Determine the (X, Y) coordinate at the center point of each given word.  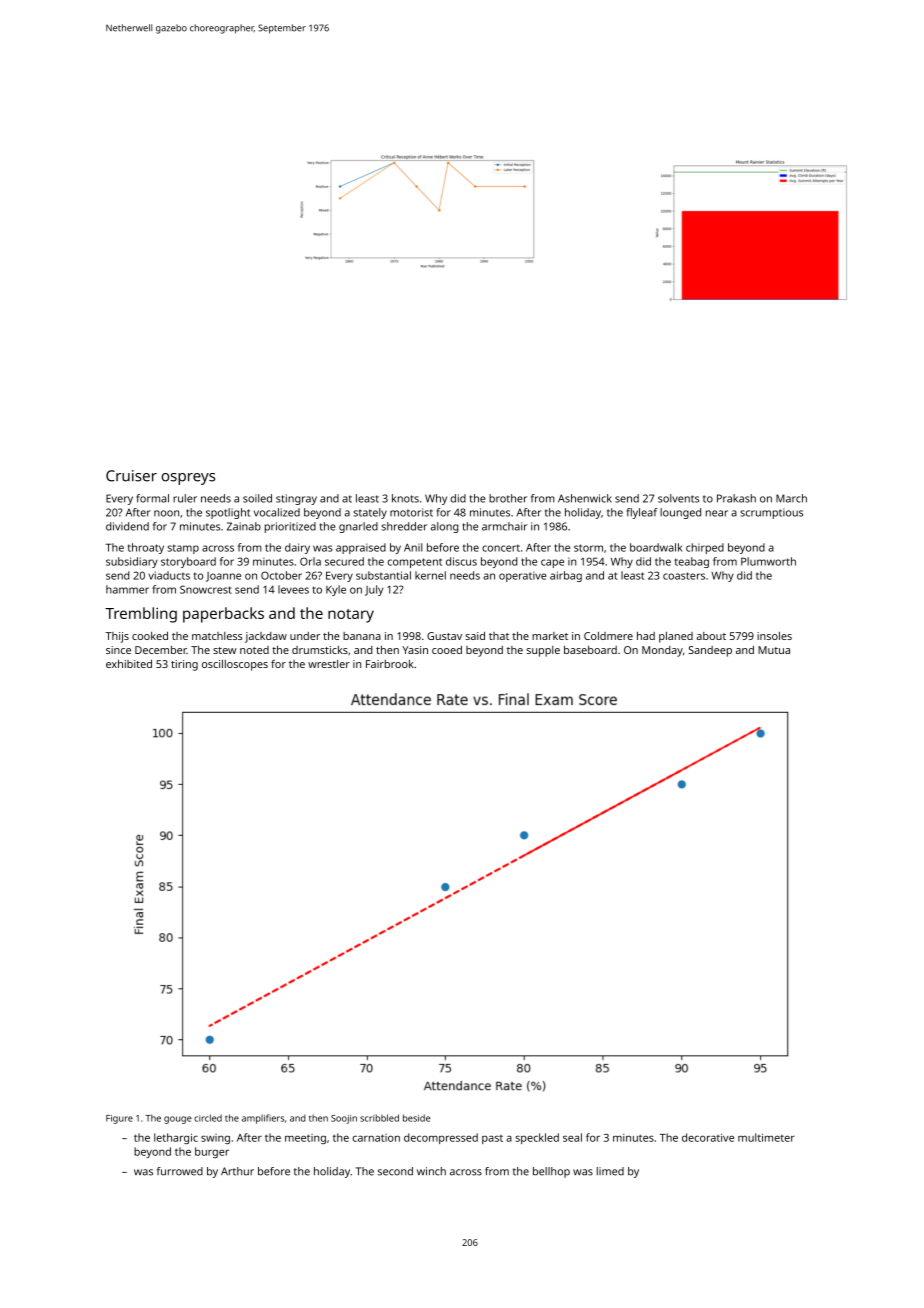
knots (405, 498)
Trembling (141, 615)
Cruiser (131, 476)
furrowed (180, 1171)
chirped (705, 548)
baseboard (590, 649)
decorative (708, 1137)
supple (543, 651)
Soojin (344, 1119)
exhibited (129, 663)
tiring (184, 665)
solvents (678, 498)
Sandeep (710, 651)
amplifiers (263, 1119)
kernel (430, 575)
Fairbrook (390, 664)
